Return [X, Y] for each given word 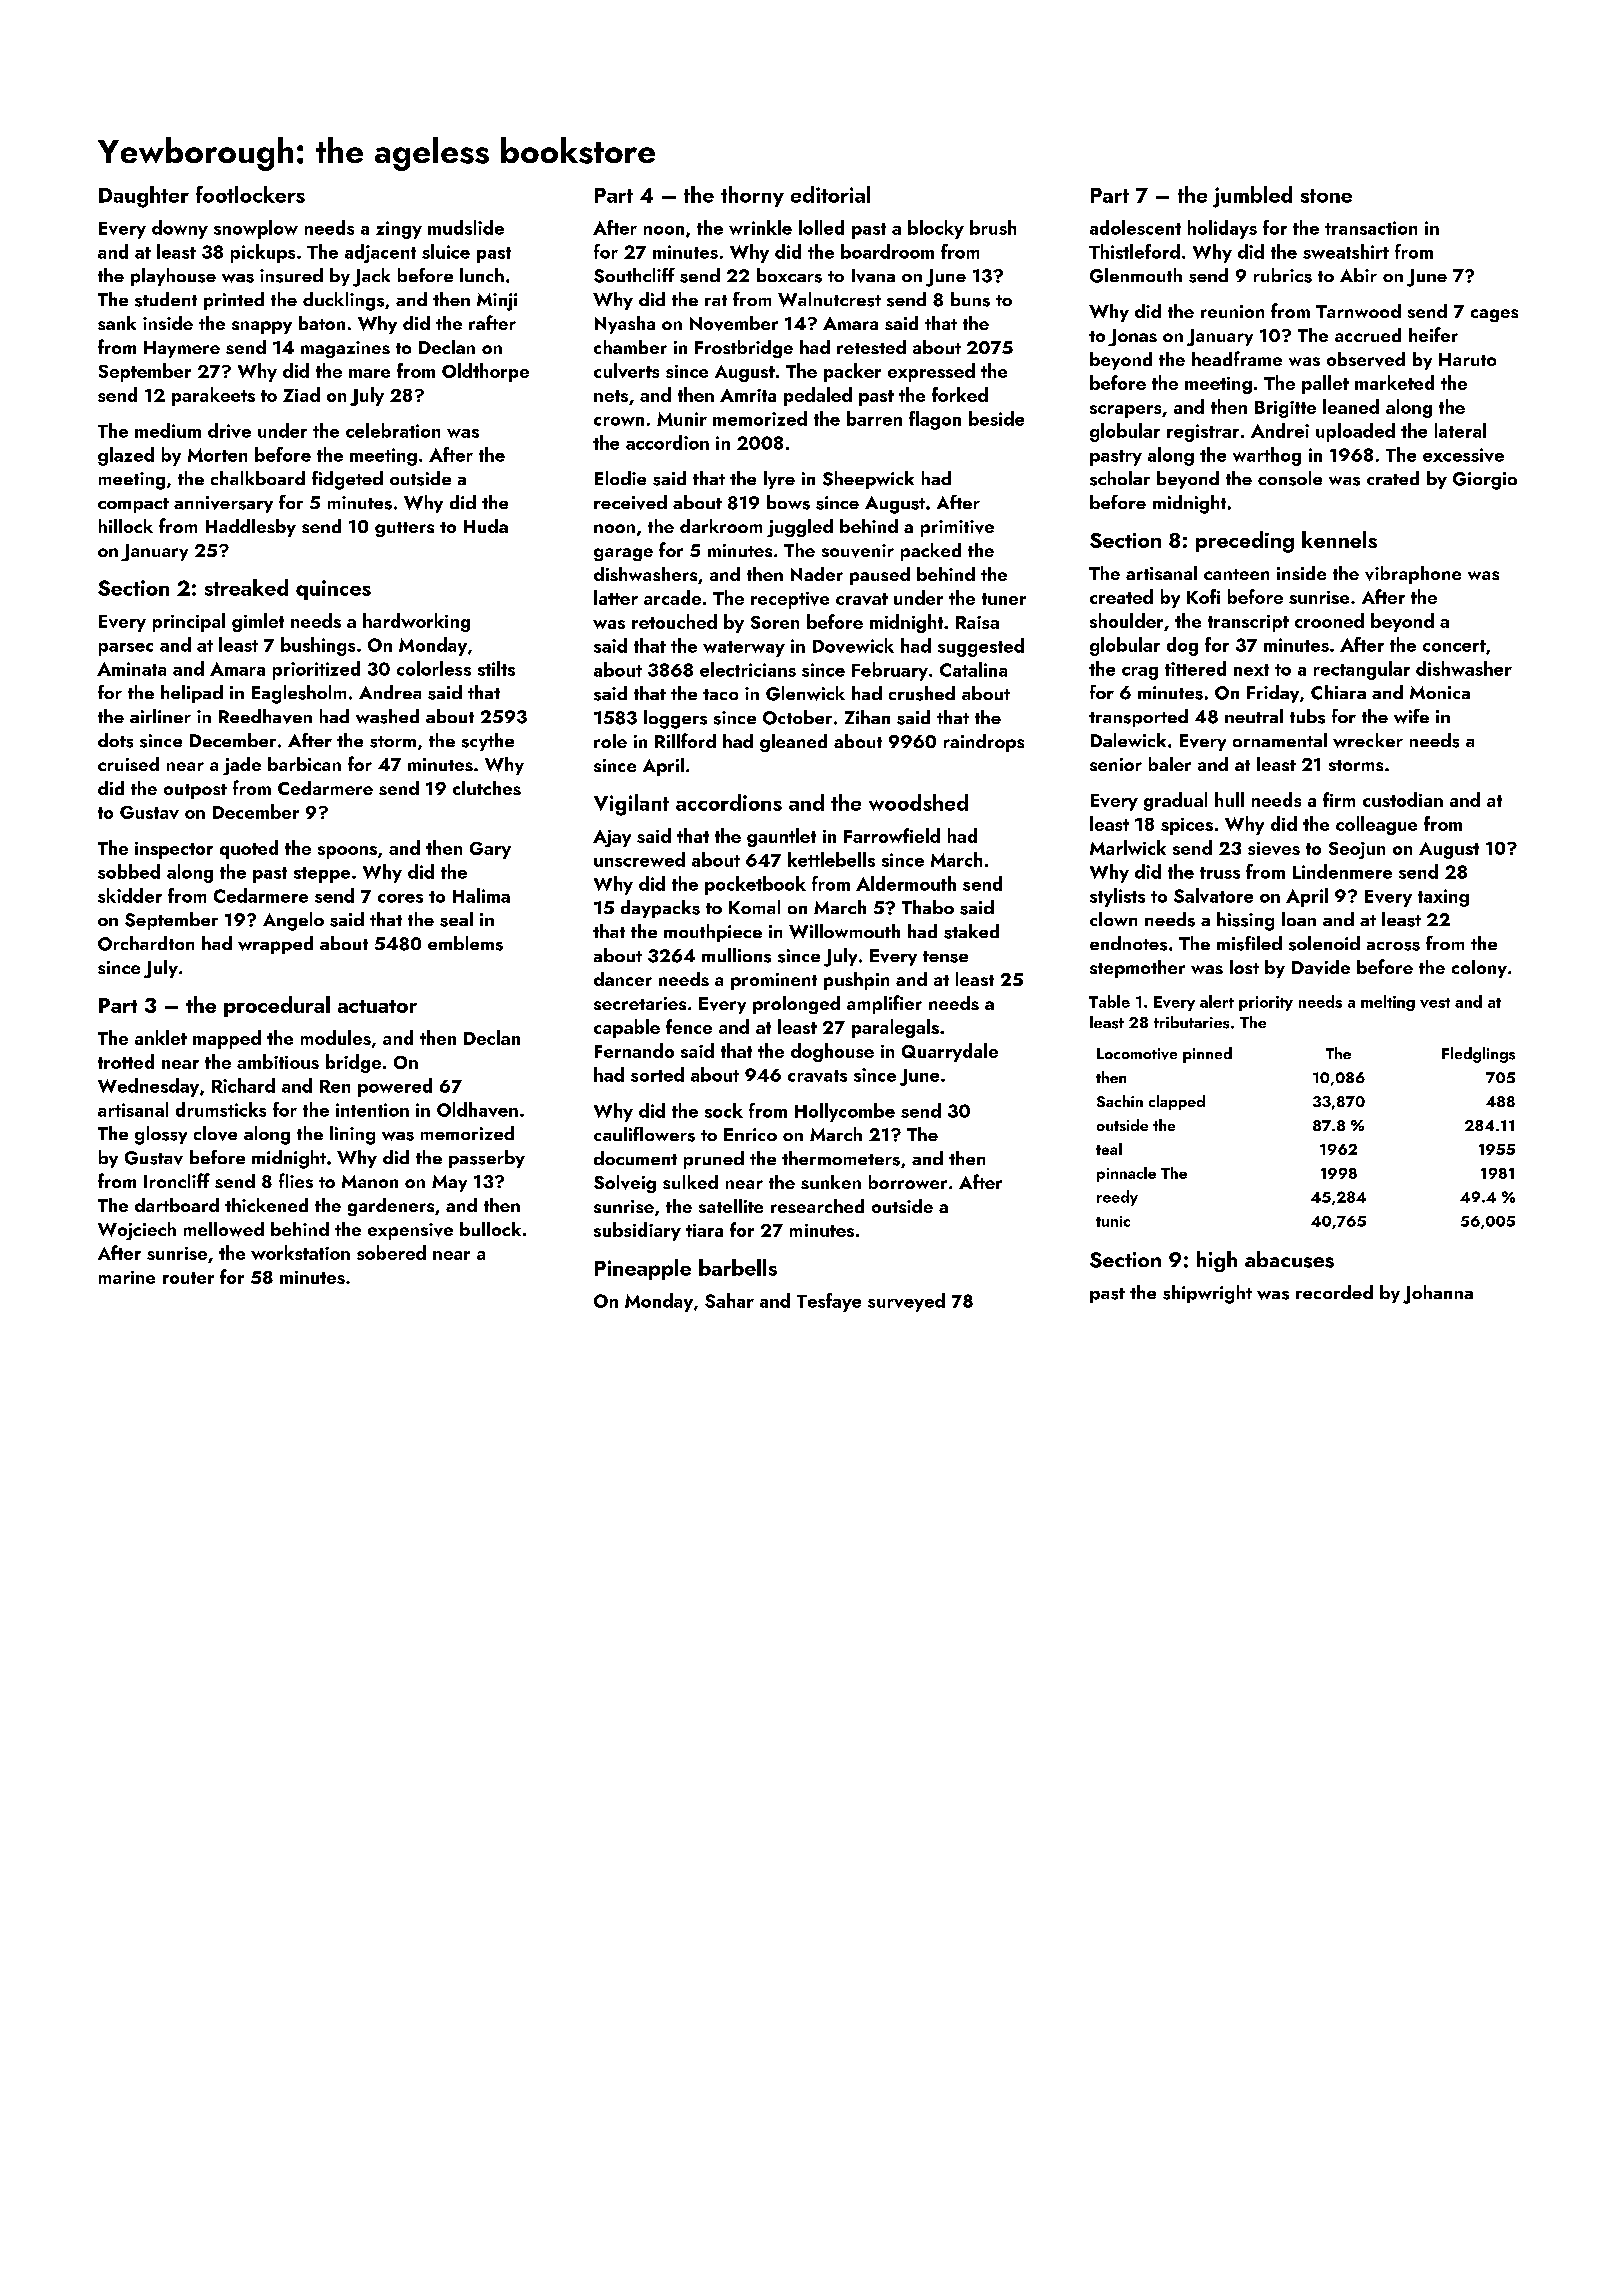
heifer [1433, 334]
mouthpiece [713, 933]
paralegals [895, 1028]
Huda [486, 526]
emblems [465, 943]
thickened [266, 1205]
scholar [1120, 478]
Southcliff [634, 275]
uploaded [1355, 432]
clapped [1177, 1102]
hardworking [416, 622]
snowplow [256, 229]
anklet [161, 1037]
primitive [957, 528]
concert [1454, 646]
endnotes [1128, 943]
